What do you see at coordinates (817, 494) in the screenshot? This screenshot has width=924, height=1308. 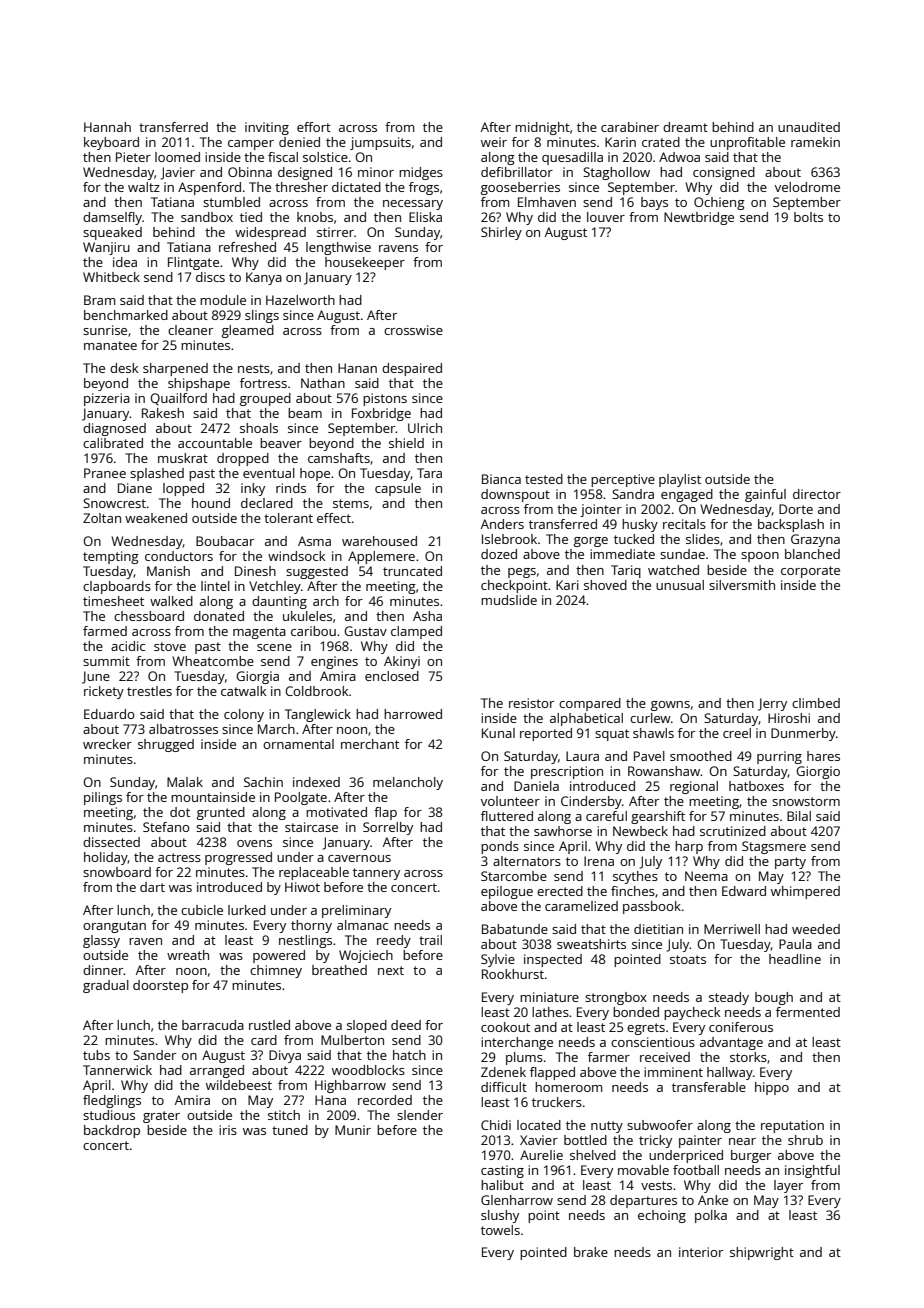 I see `director` at bounding box center [817, 494].
